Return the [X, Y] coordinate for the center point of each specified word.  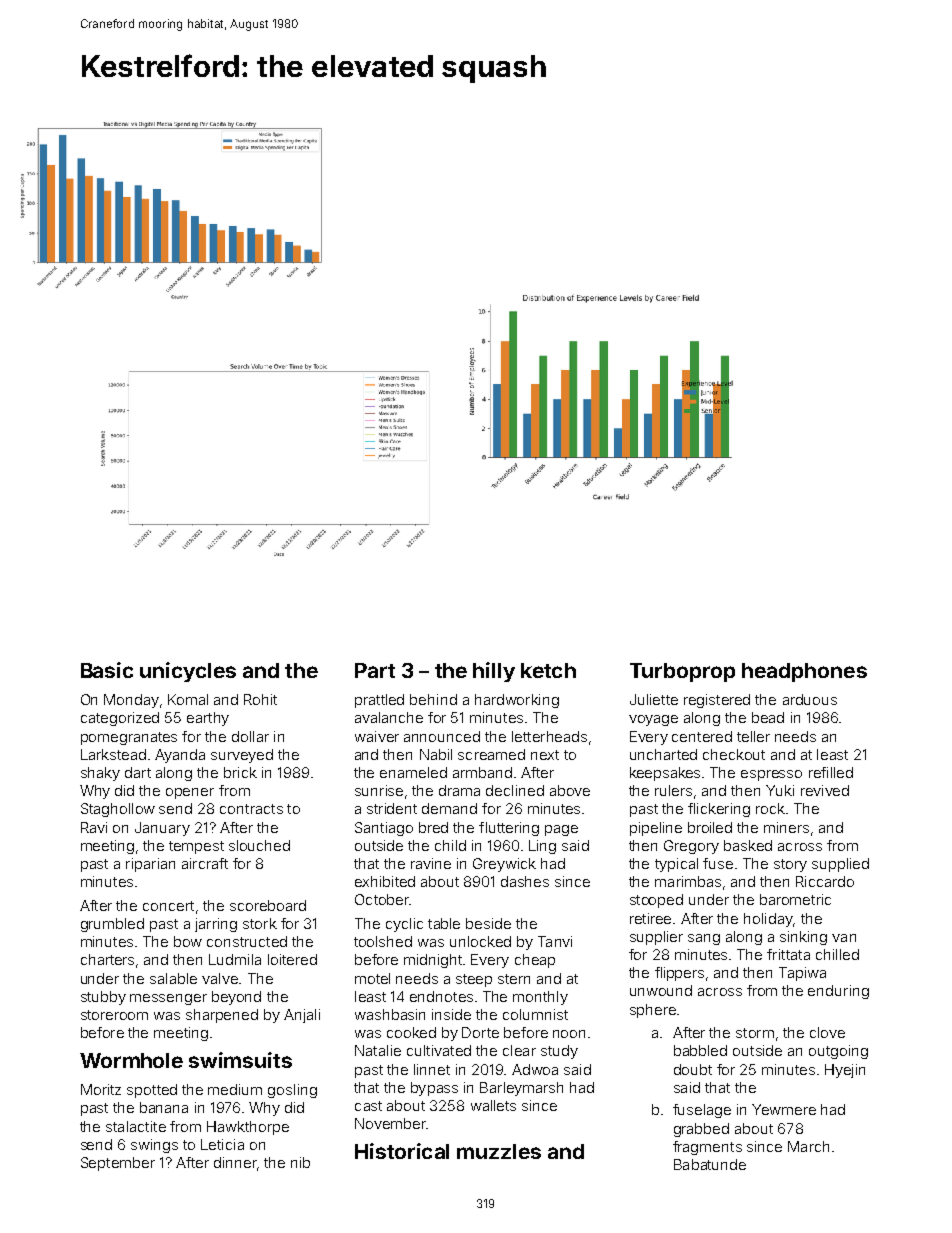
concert [168, 906]
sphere [653, 1011]
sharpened [222, 1016]
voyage [653, 720]
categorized [120, 719]
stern [514, 979]
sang [704, 939]
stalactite [136, 1126]
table [444, 923]
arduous [810, 699]
